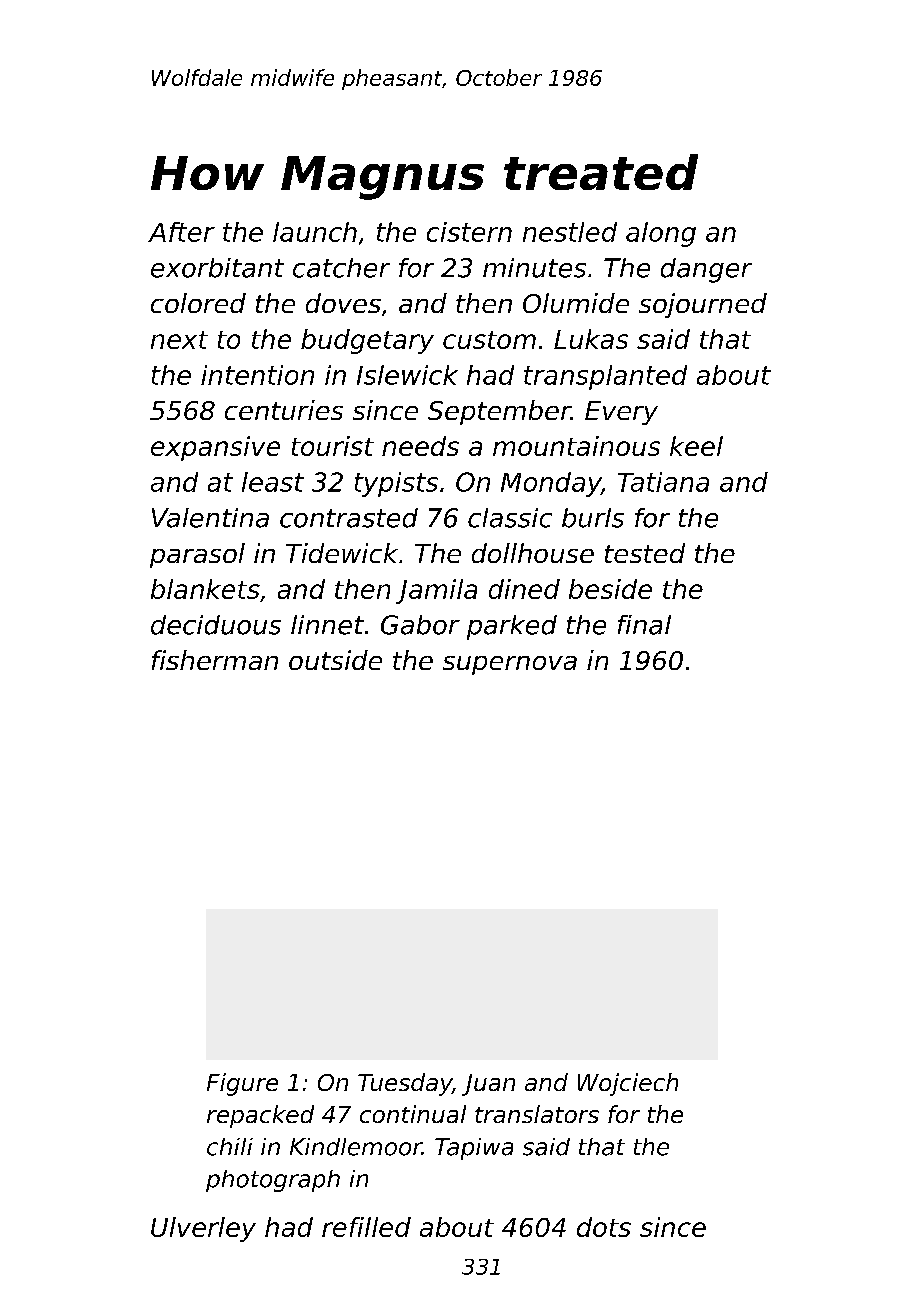 The width and height of the image is (924, 1311). What do you see at coordinates (242, 1084) in the image?
I see `Figure` at bounding box center [242, 1084].
